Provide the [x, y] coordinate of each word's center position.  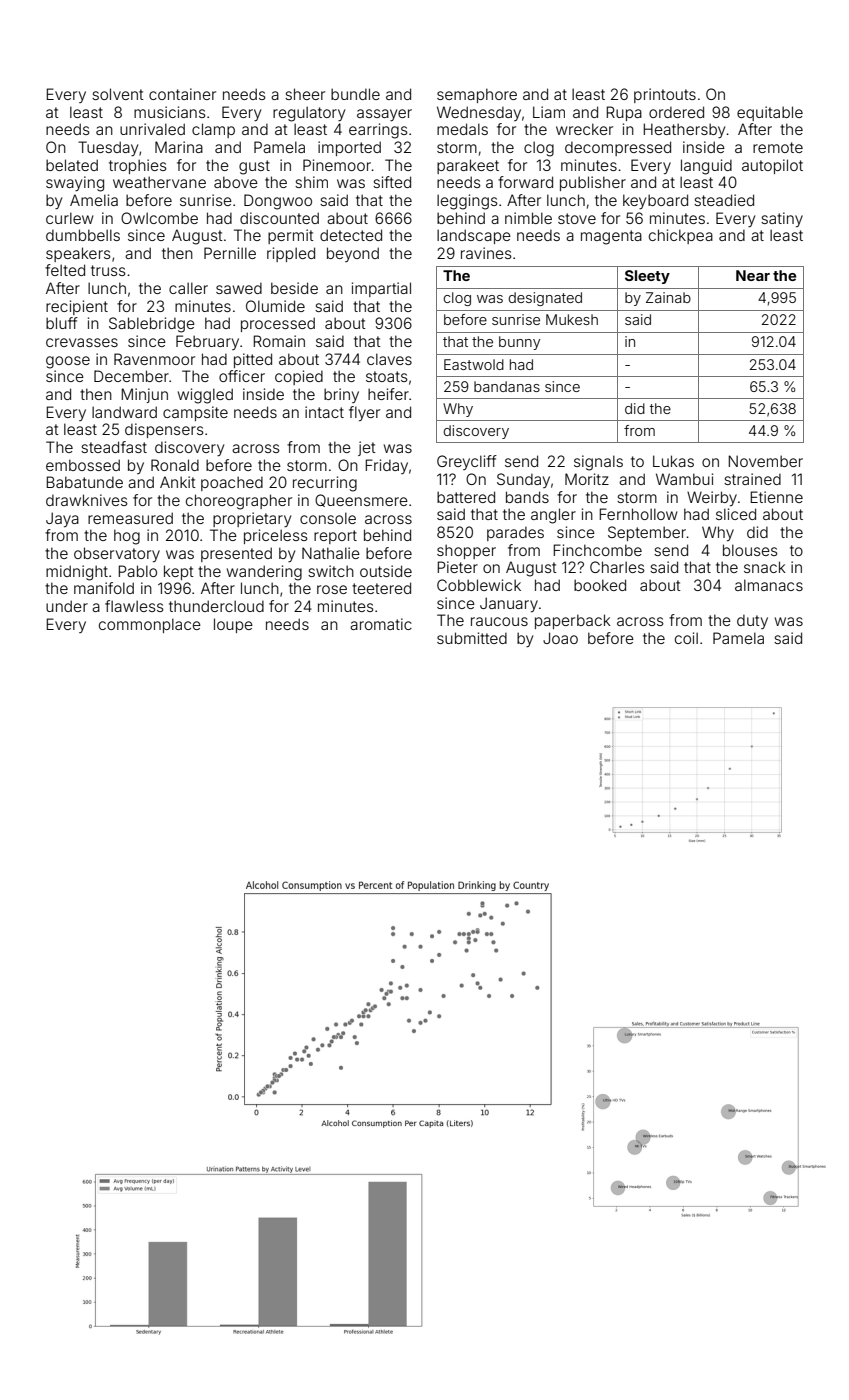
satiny [782, 219]
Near [753, 275]
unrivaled [152, 129]
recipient [77, 307]
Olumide [275, 306]
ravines [486, 253]
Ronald [175, 465]
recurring [325, 484]
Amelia [94, 200]
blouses [750, 550]
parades [515, 534]
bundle [355, 94]
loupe [233, 625]
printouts [665, 95]
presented [236, 554]
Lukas [673, 461]
